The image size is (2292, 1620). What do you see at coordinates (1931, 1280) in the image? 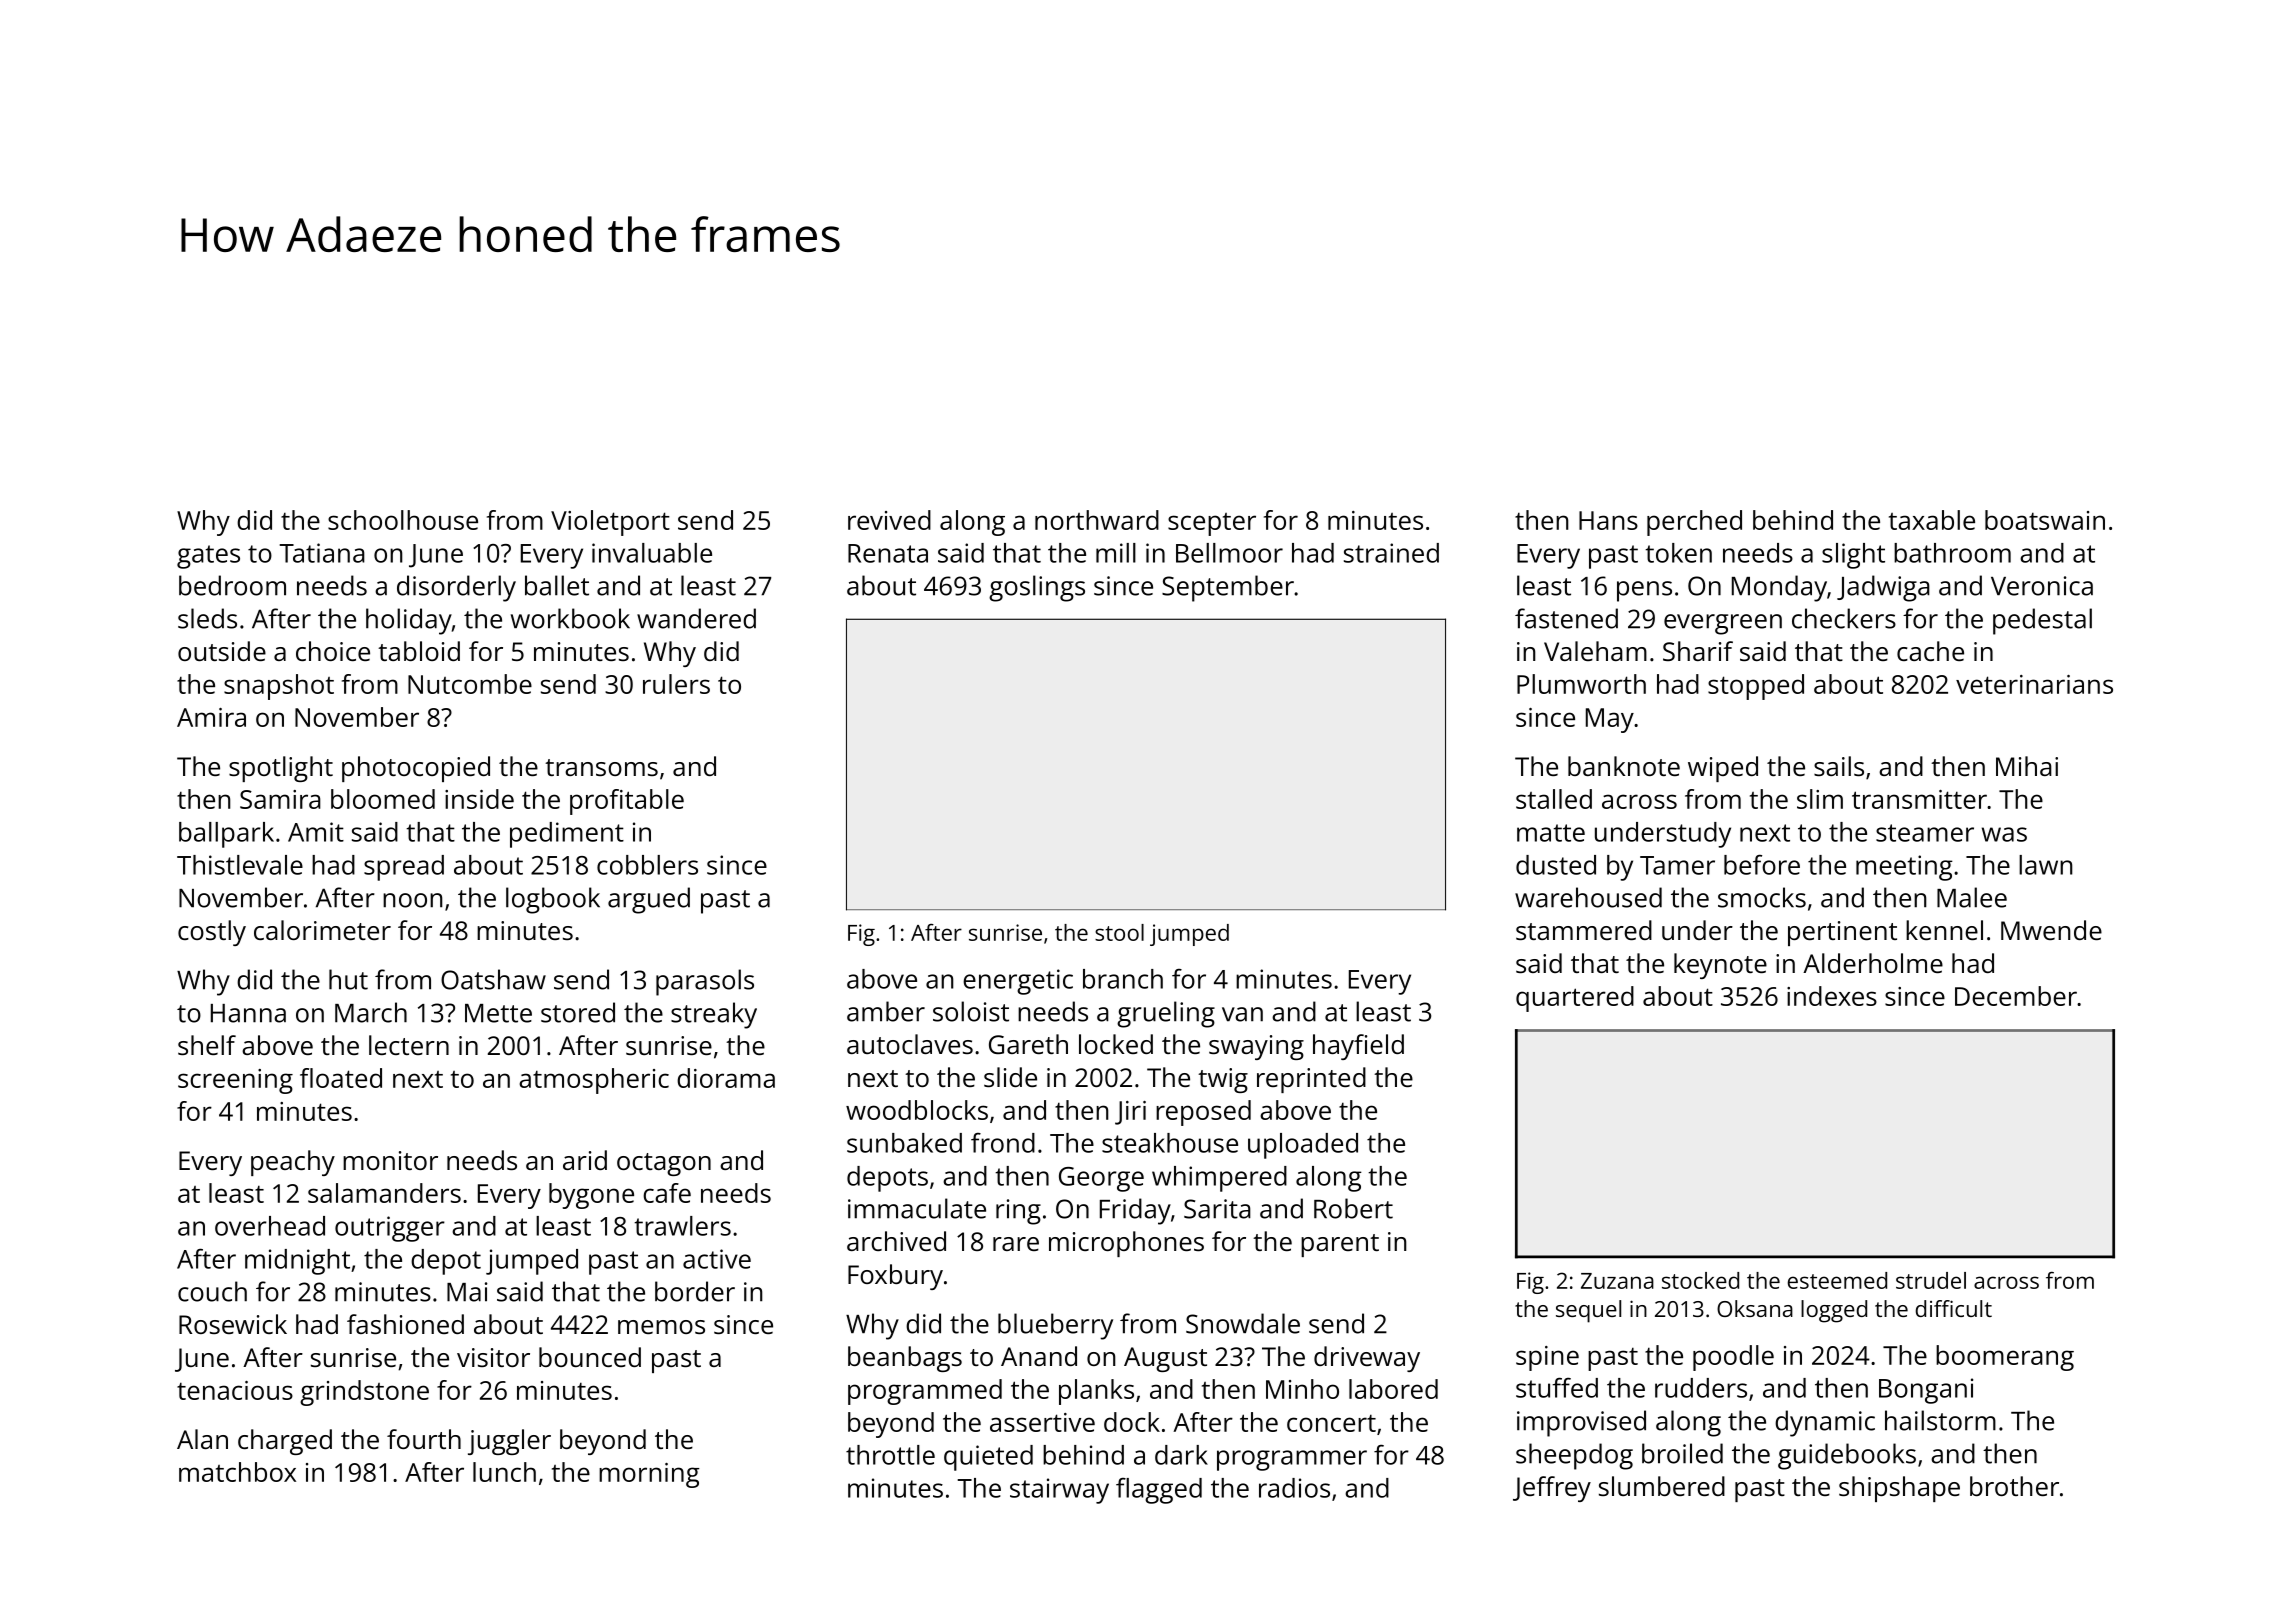
I see `strudel` at bounding box center [1931, 1280].
